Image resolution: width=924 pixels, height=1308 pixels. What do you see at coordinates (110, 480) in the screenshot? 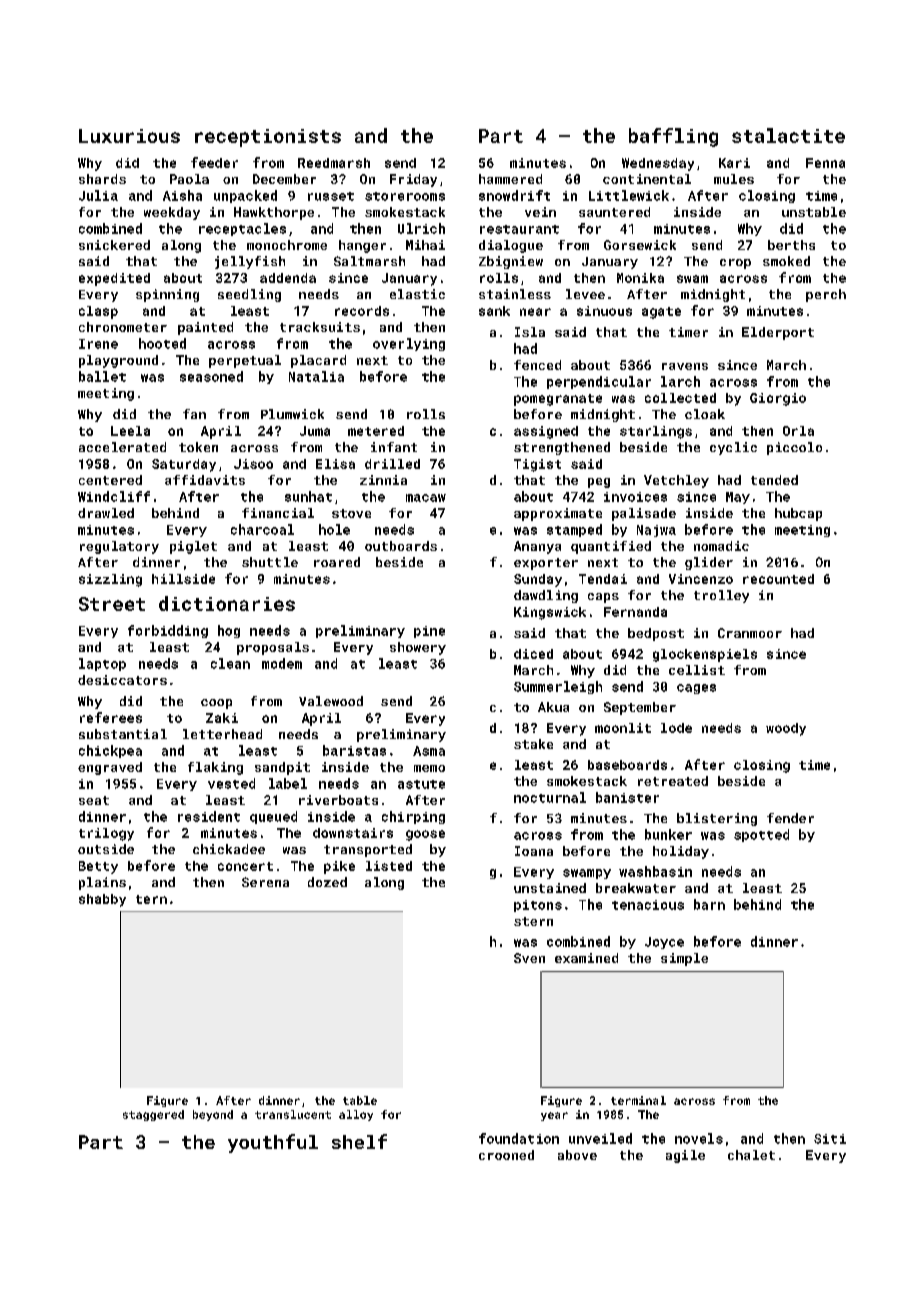
I see `centered` at bounding box center [110, 480].
